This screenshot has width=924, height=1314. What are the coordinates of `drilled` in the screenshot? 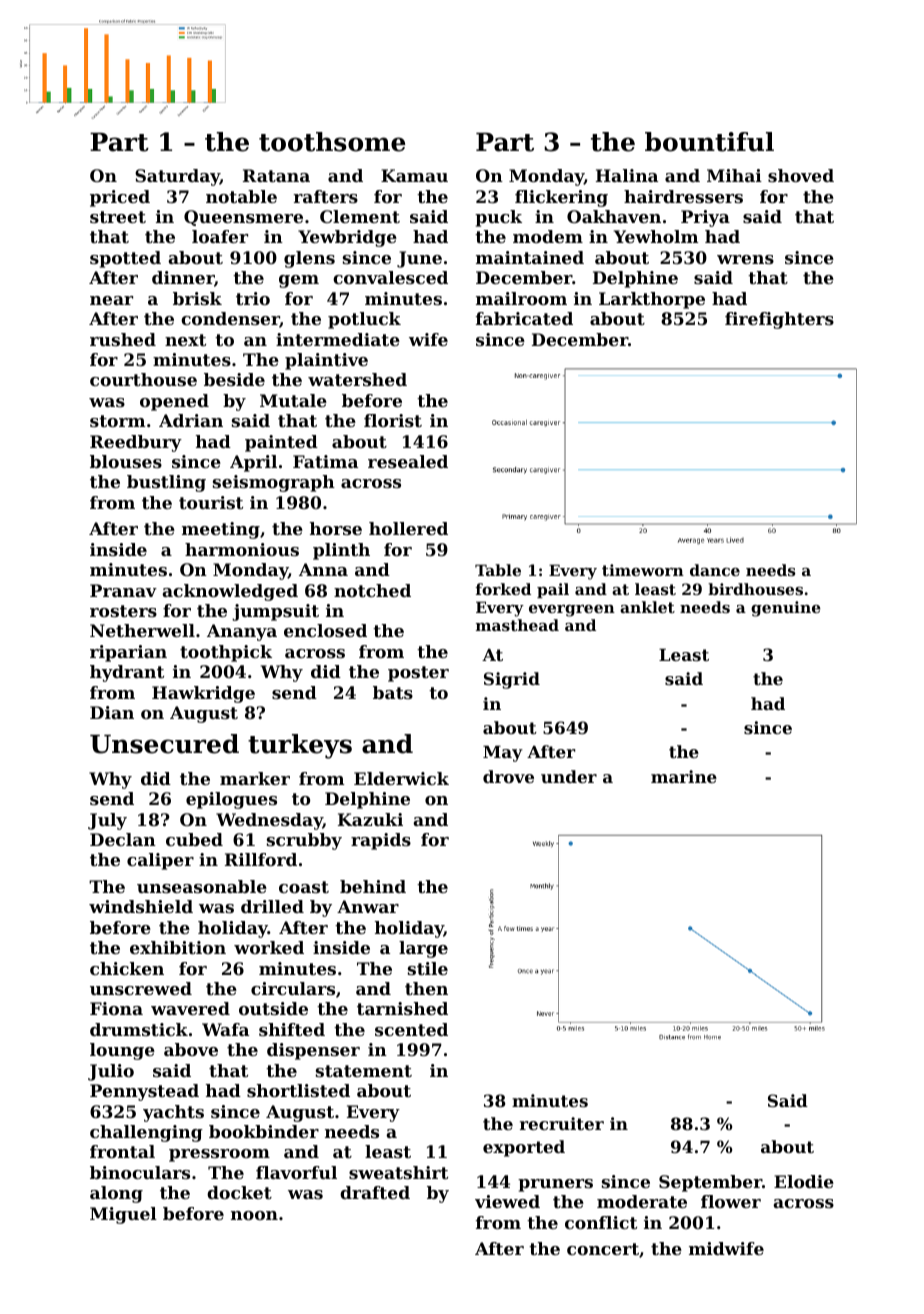 It's located at (272, 906).
